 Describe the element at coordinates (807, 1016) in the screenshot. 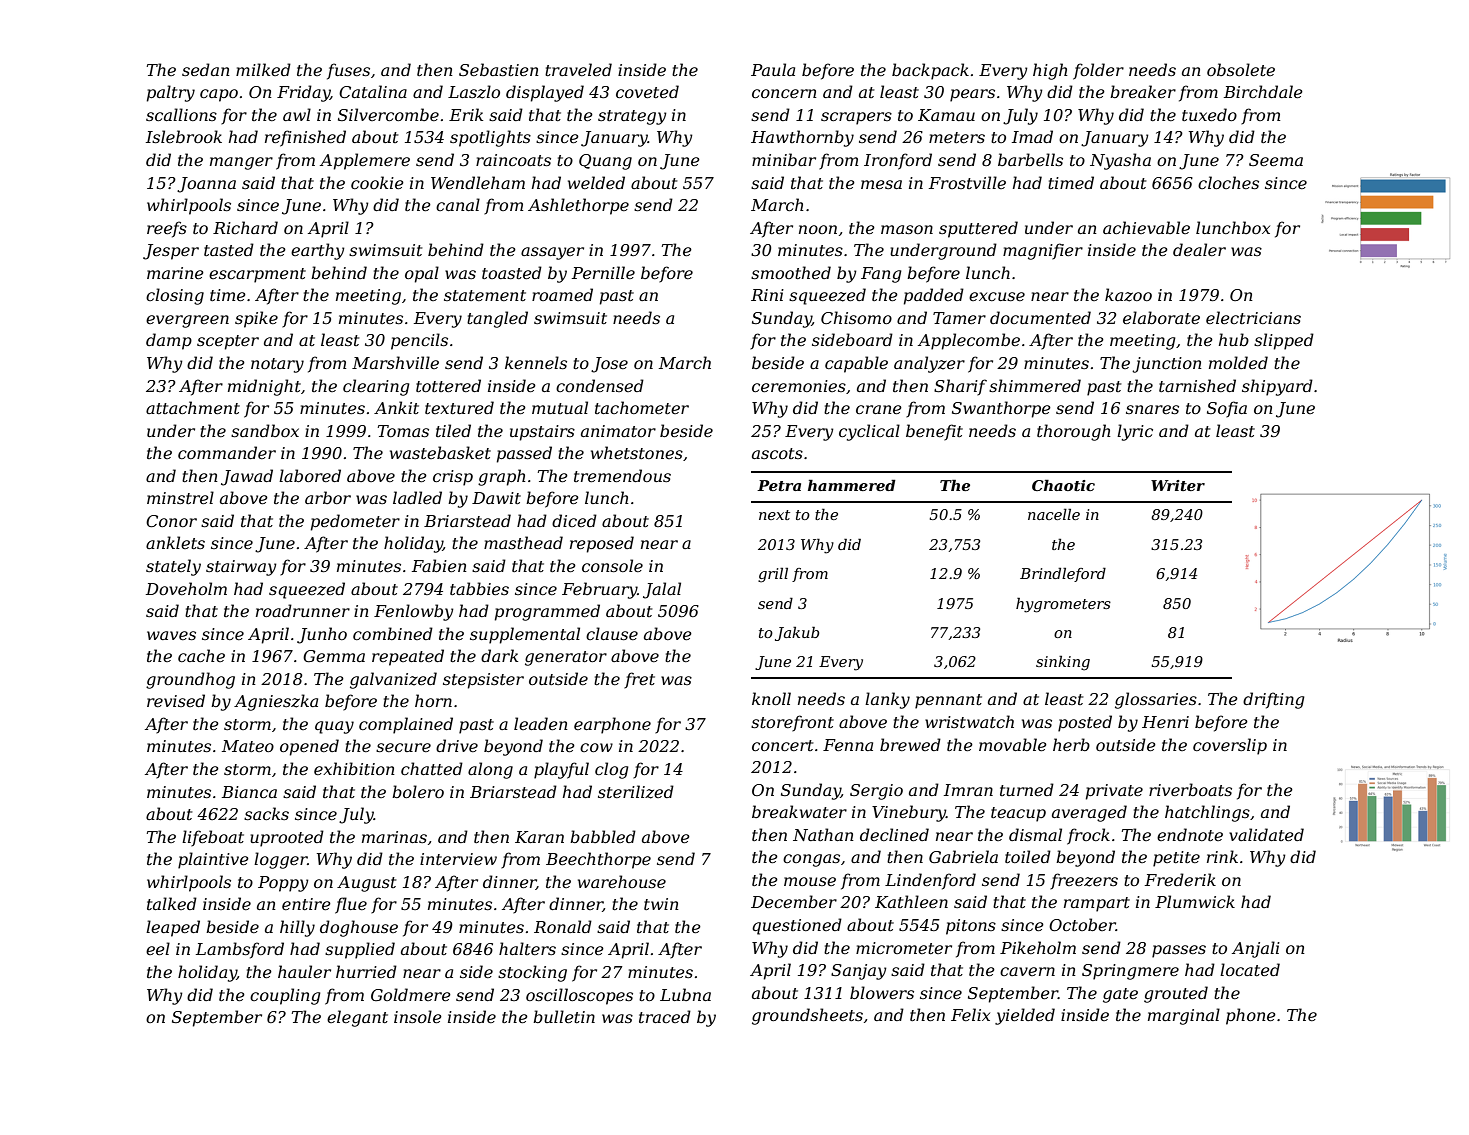

I see `groundsheets` at that location.
